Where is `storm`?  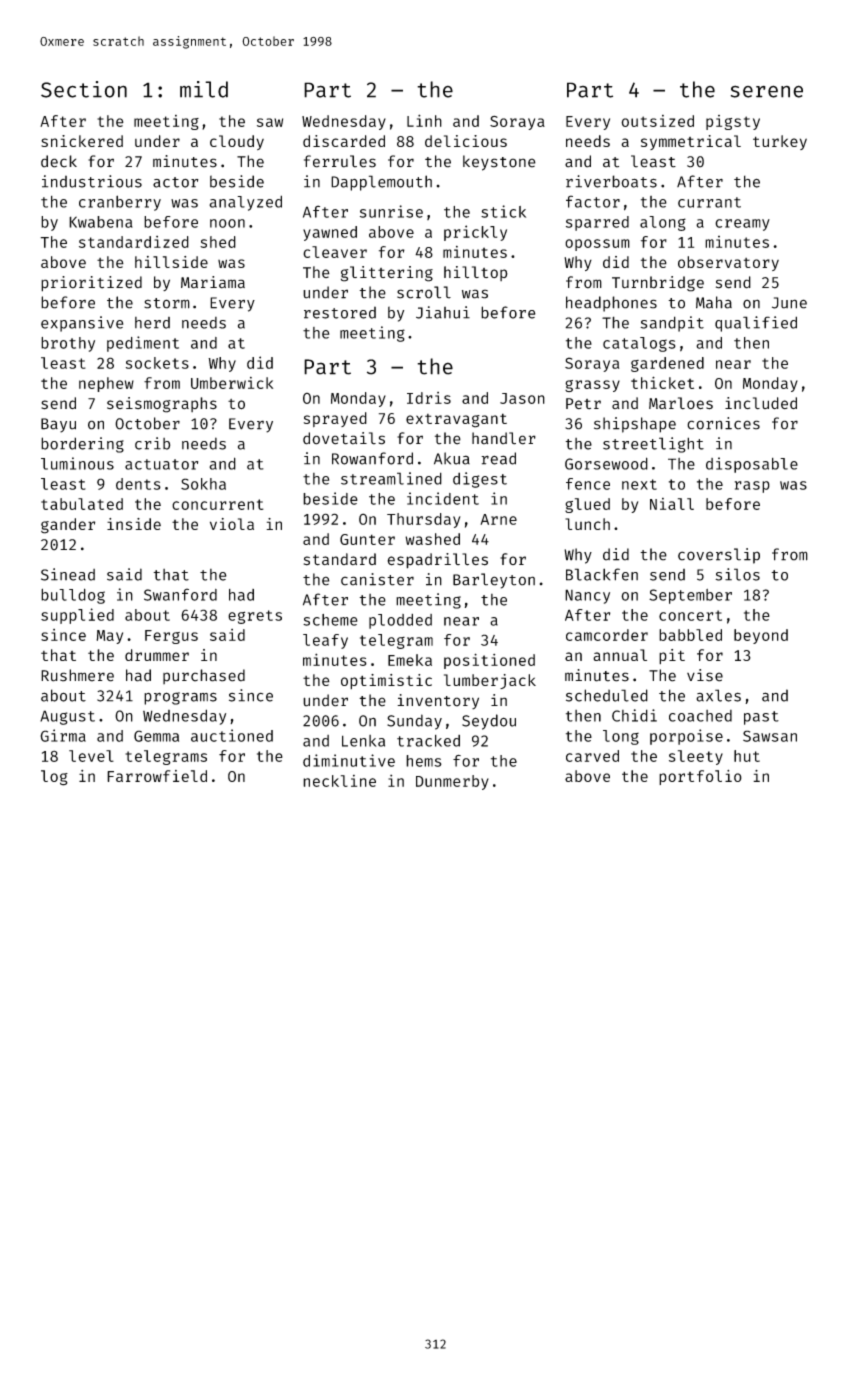 storm is located at coordinates (167, 303).
